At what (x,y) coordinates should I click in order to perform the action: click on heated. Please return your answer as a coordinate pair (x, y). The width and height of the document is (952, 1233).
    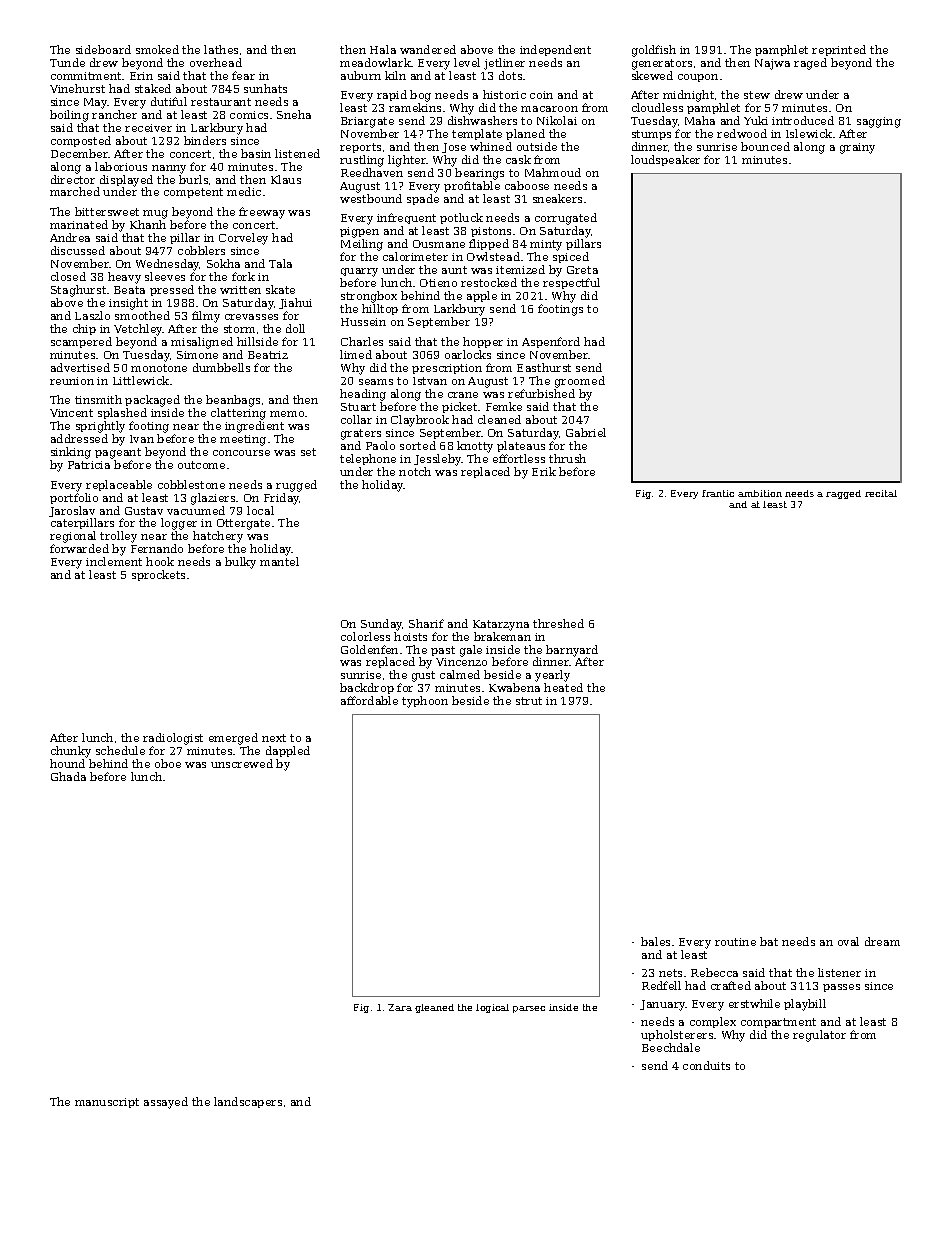
    Looking at the image, I should click on (563, 687).
